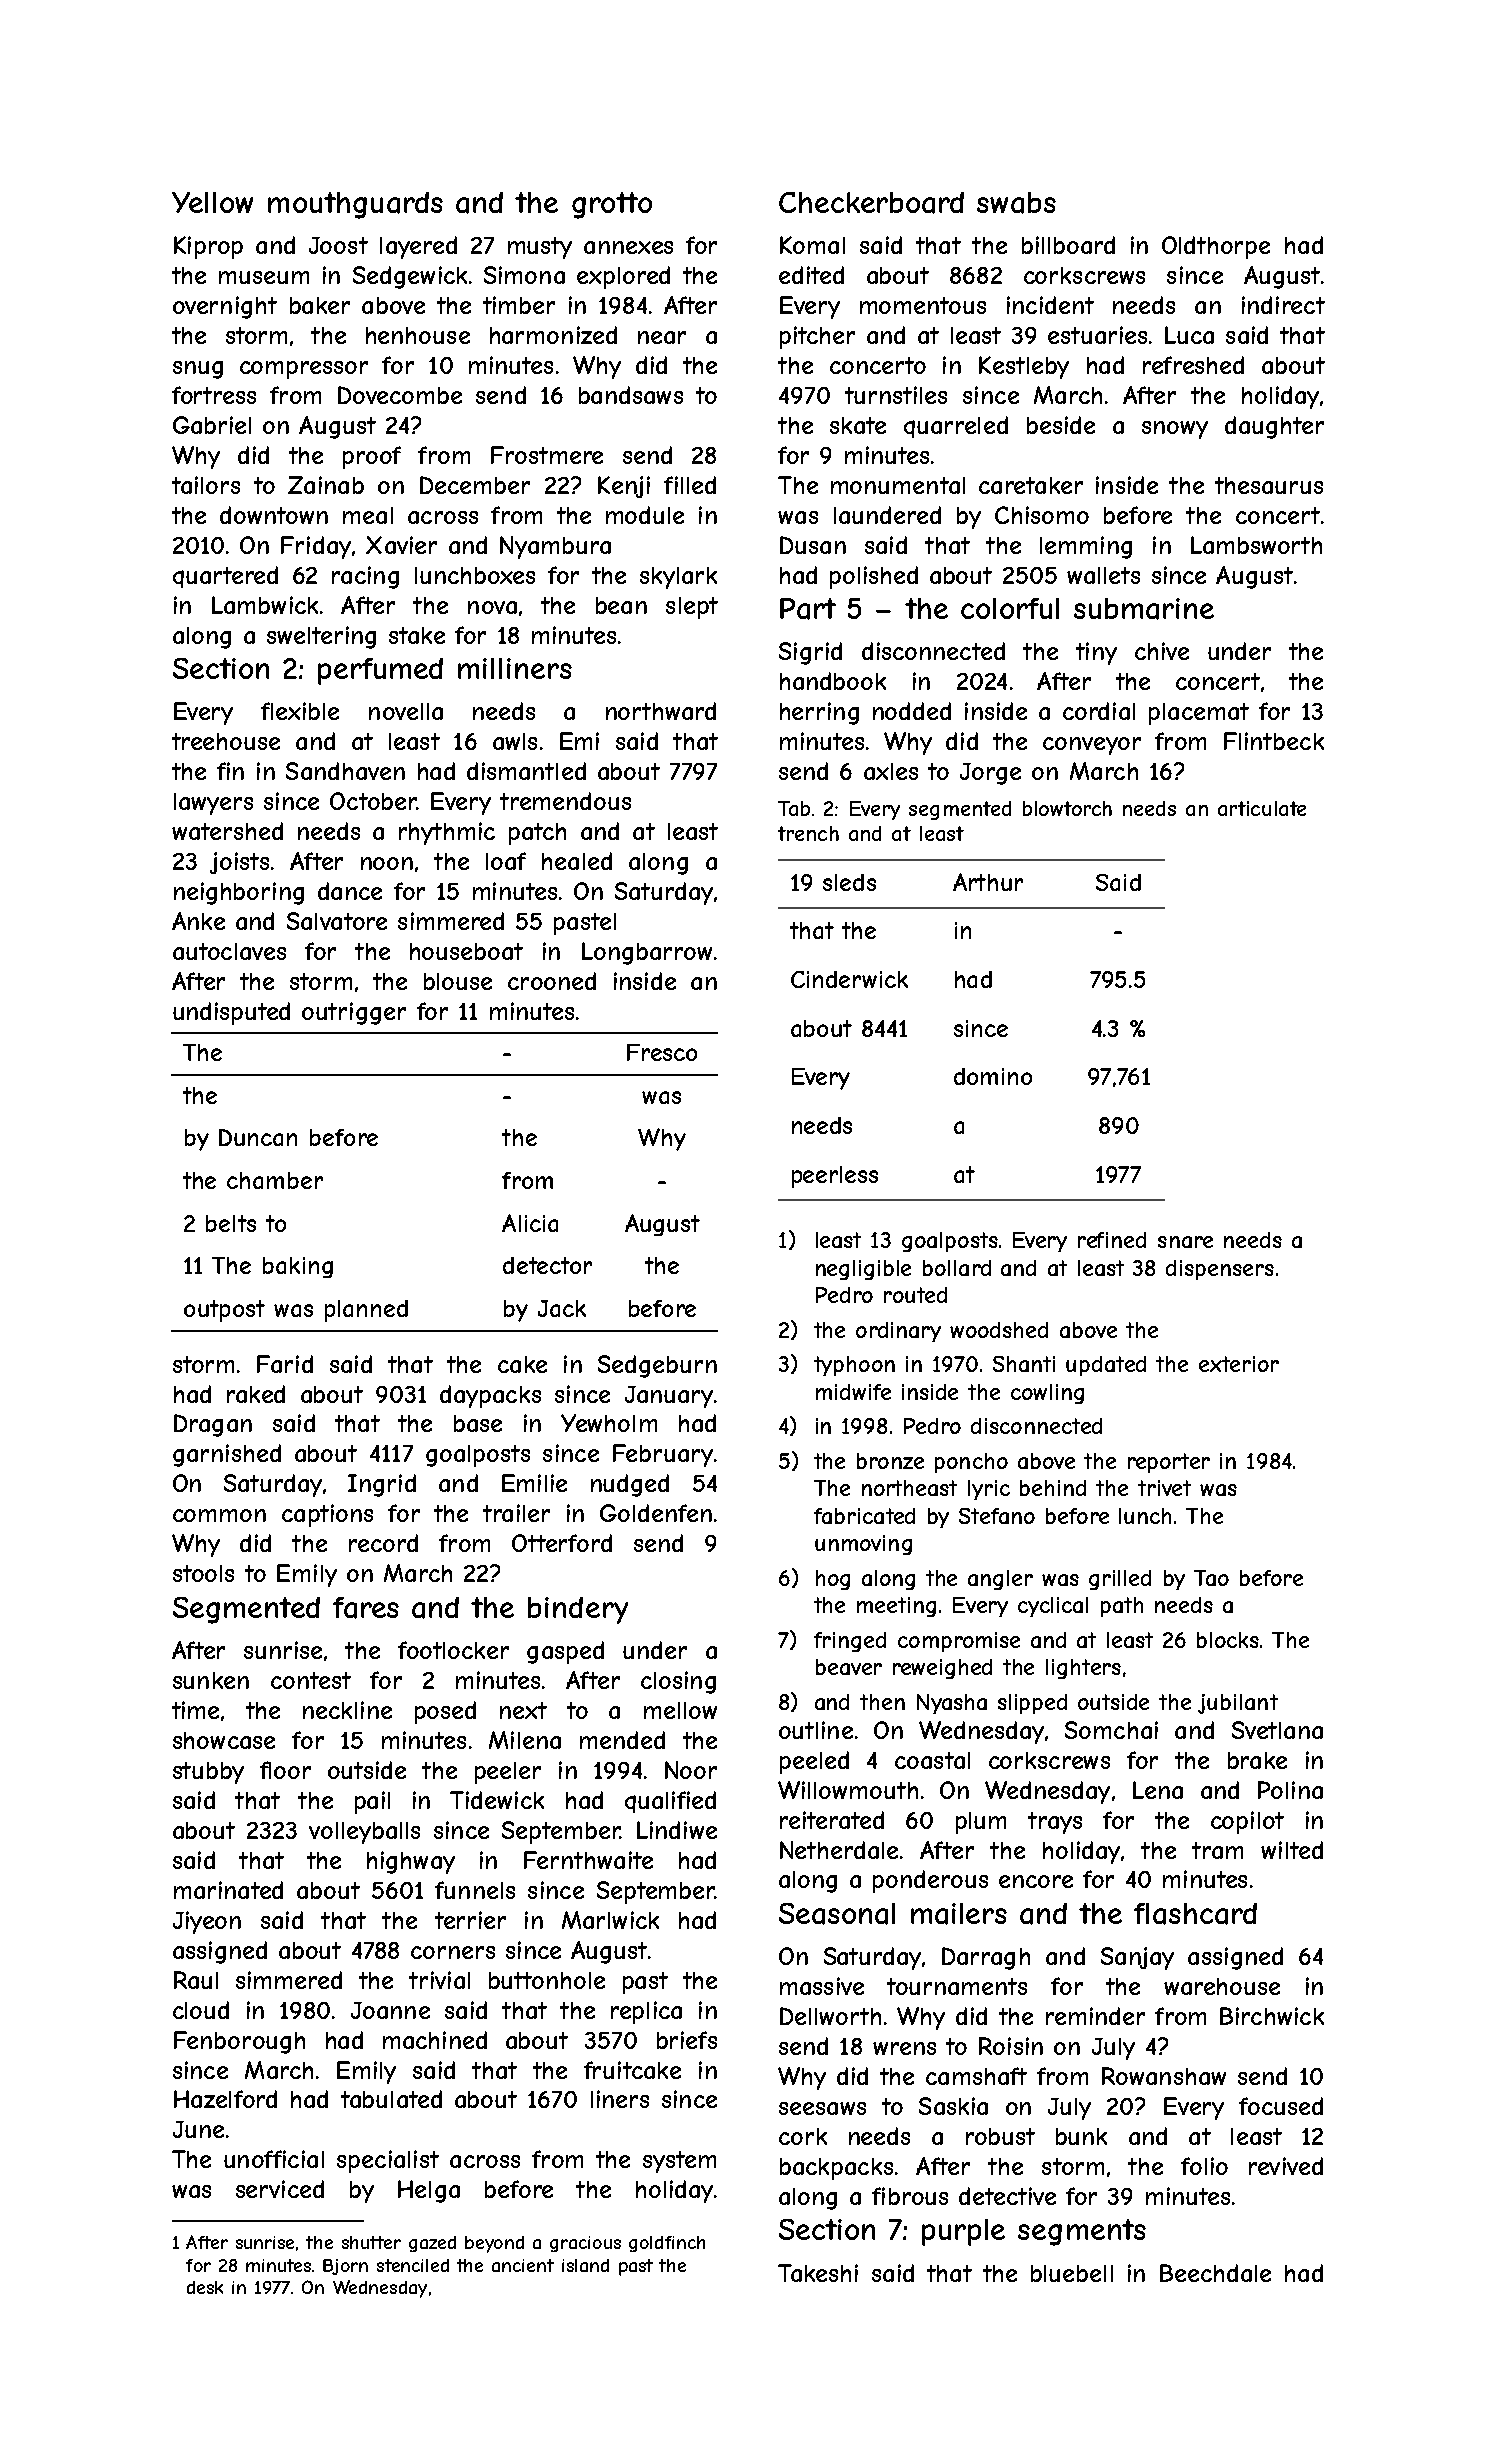 This screenshot has height=2464, width=1496. I want to click on February, so click(663, 1455).
